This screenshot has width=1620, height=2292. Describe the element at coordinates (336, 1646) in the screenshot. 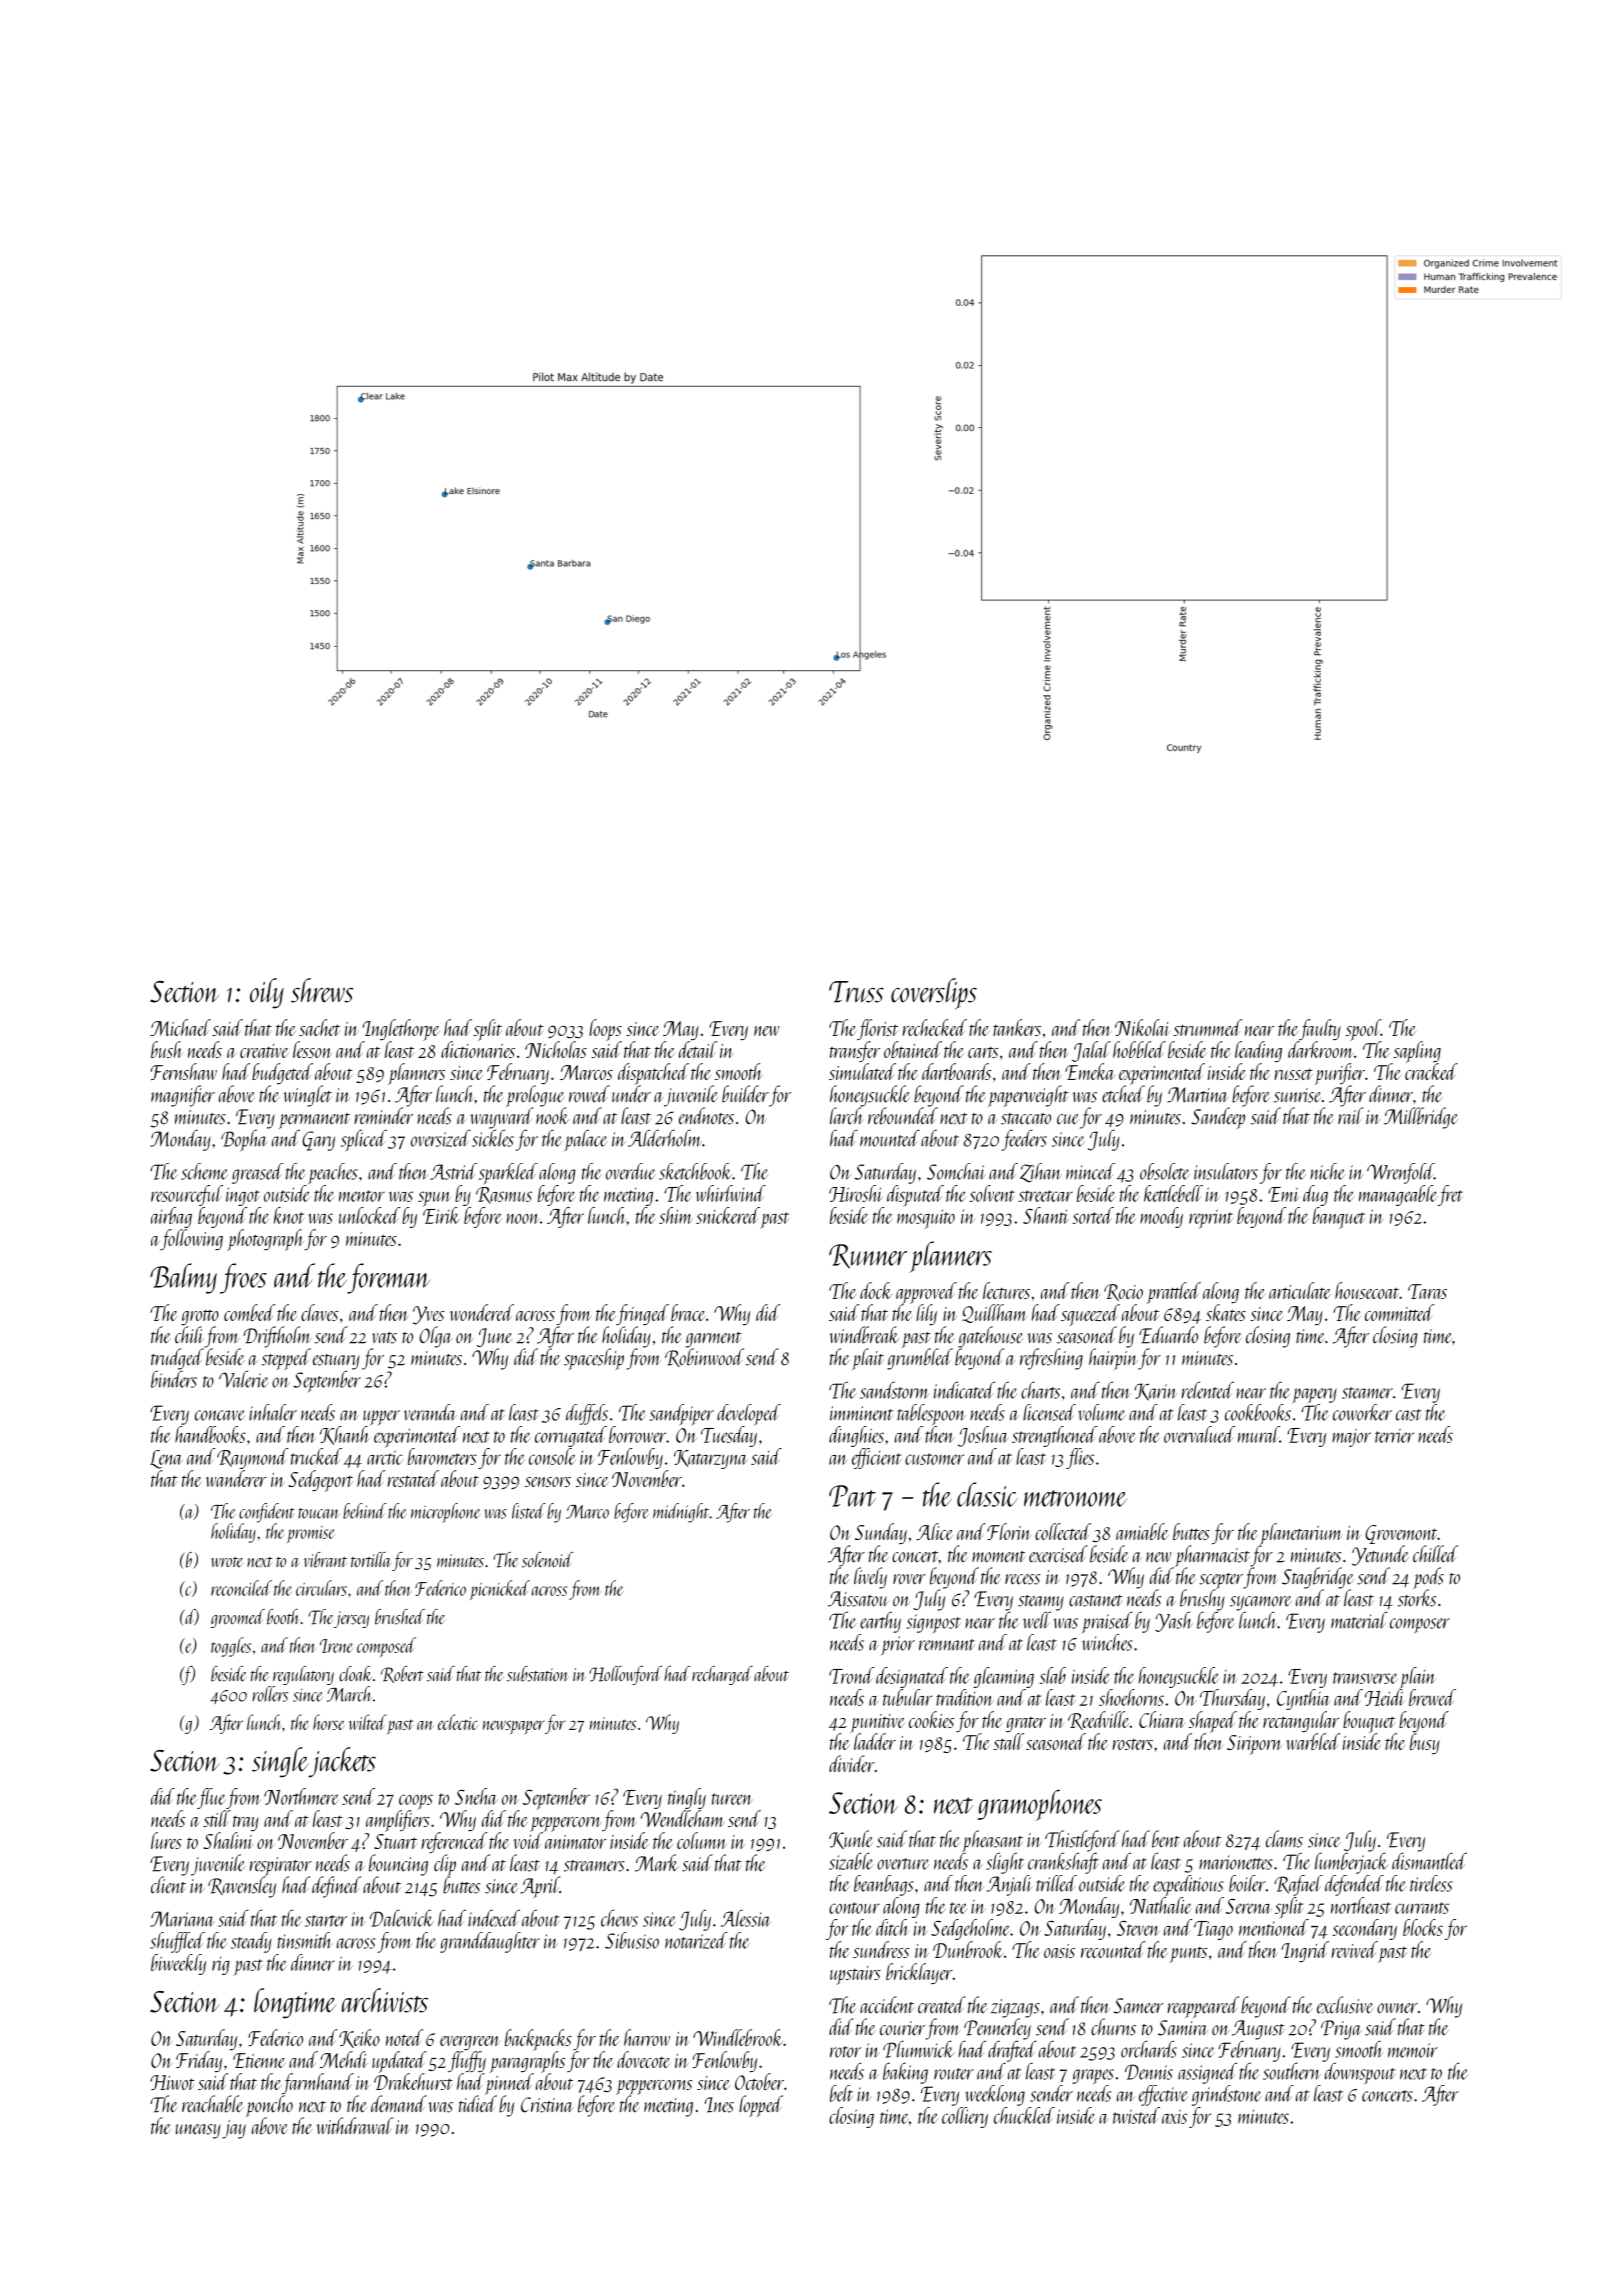

I see `Irene` at that location.
